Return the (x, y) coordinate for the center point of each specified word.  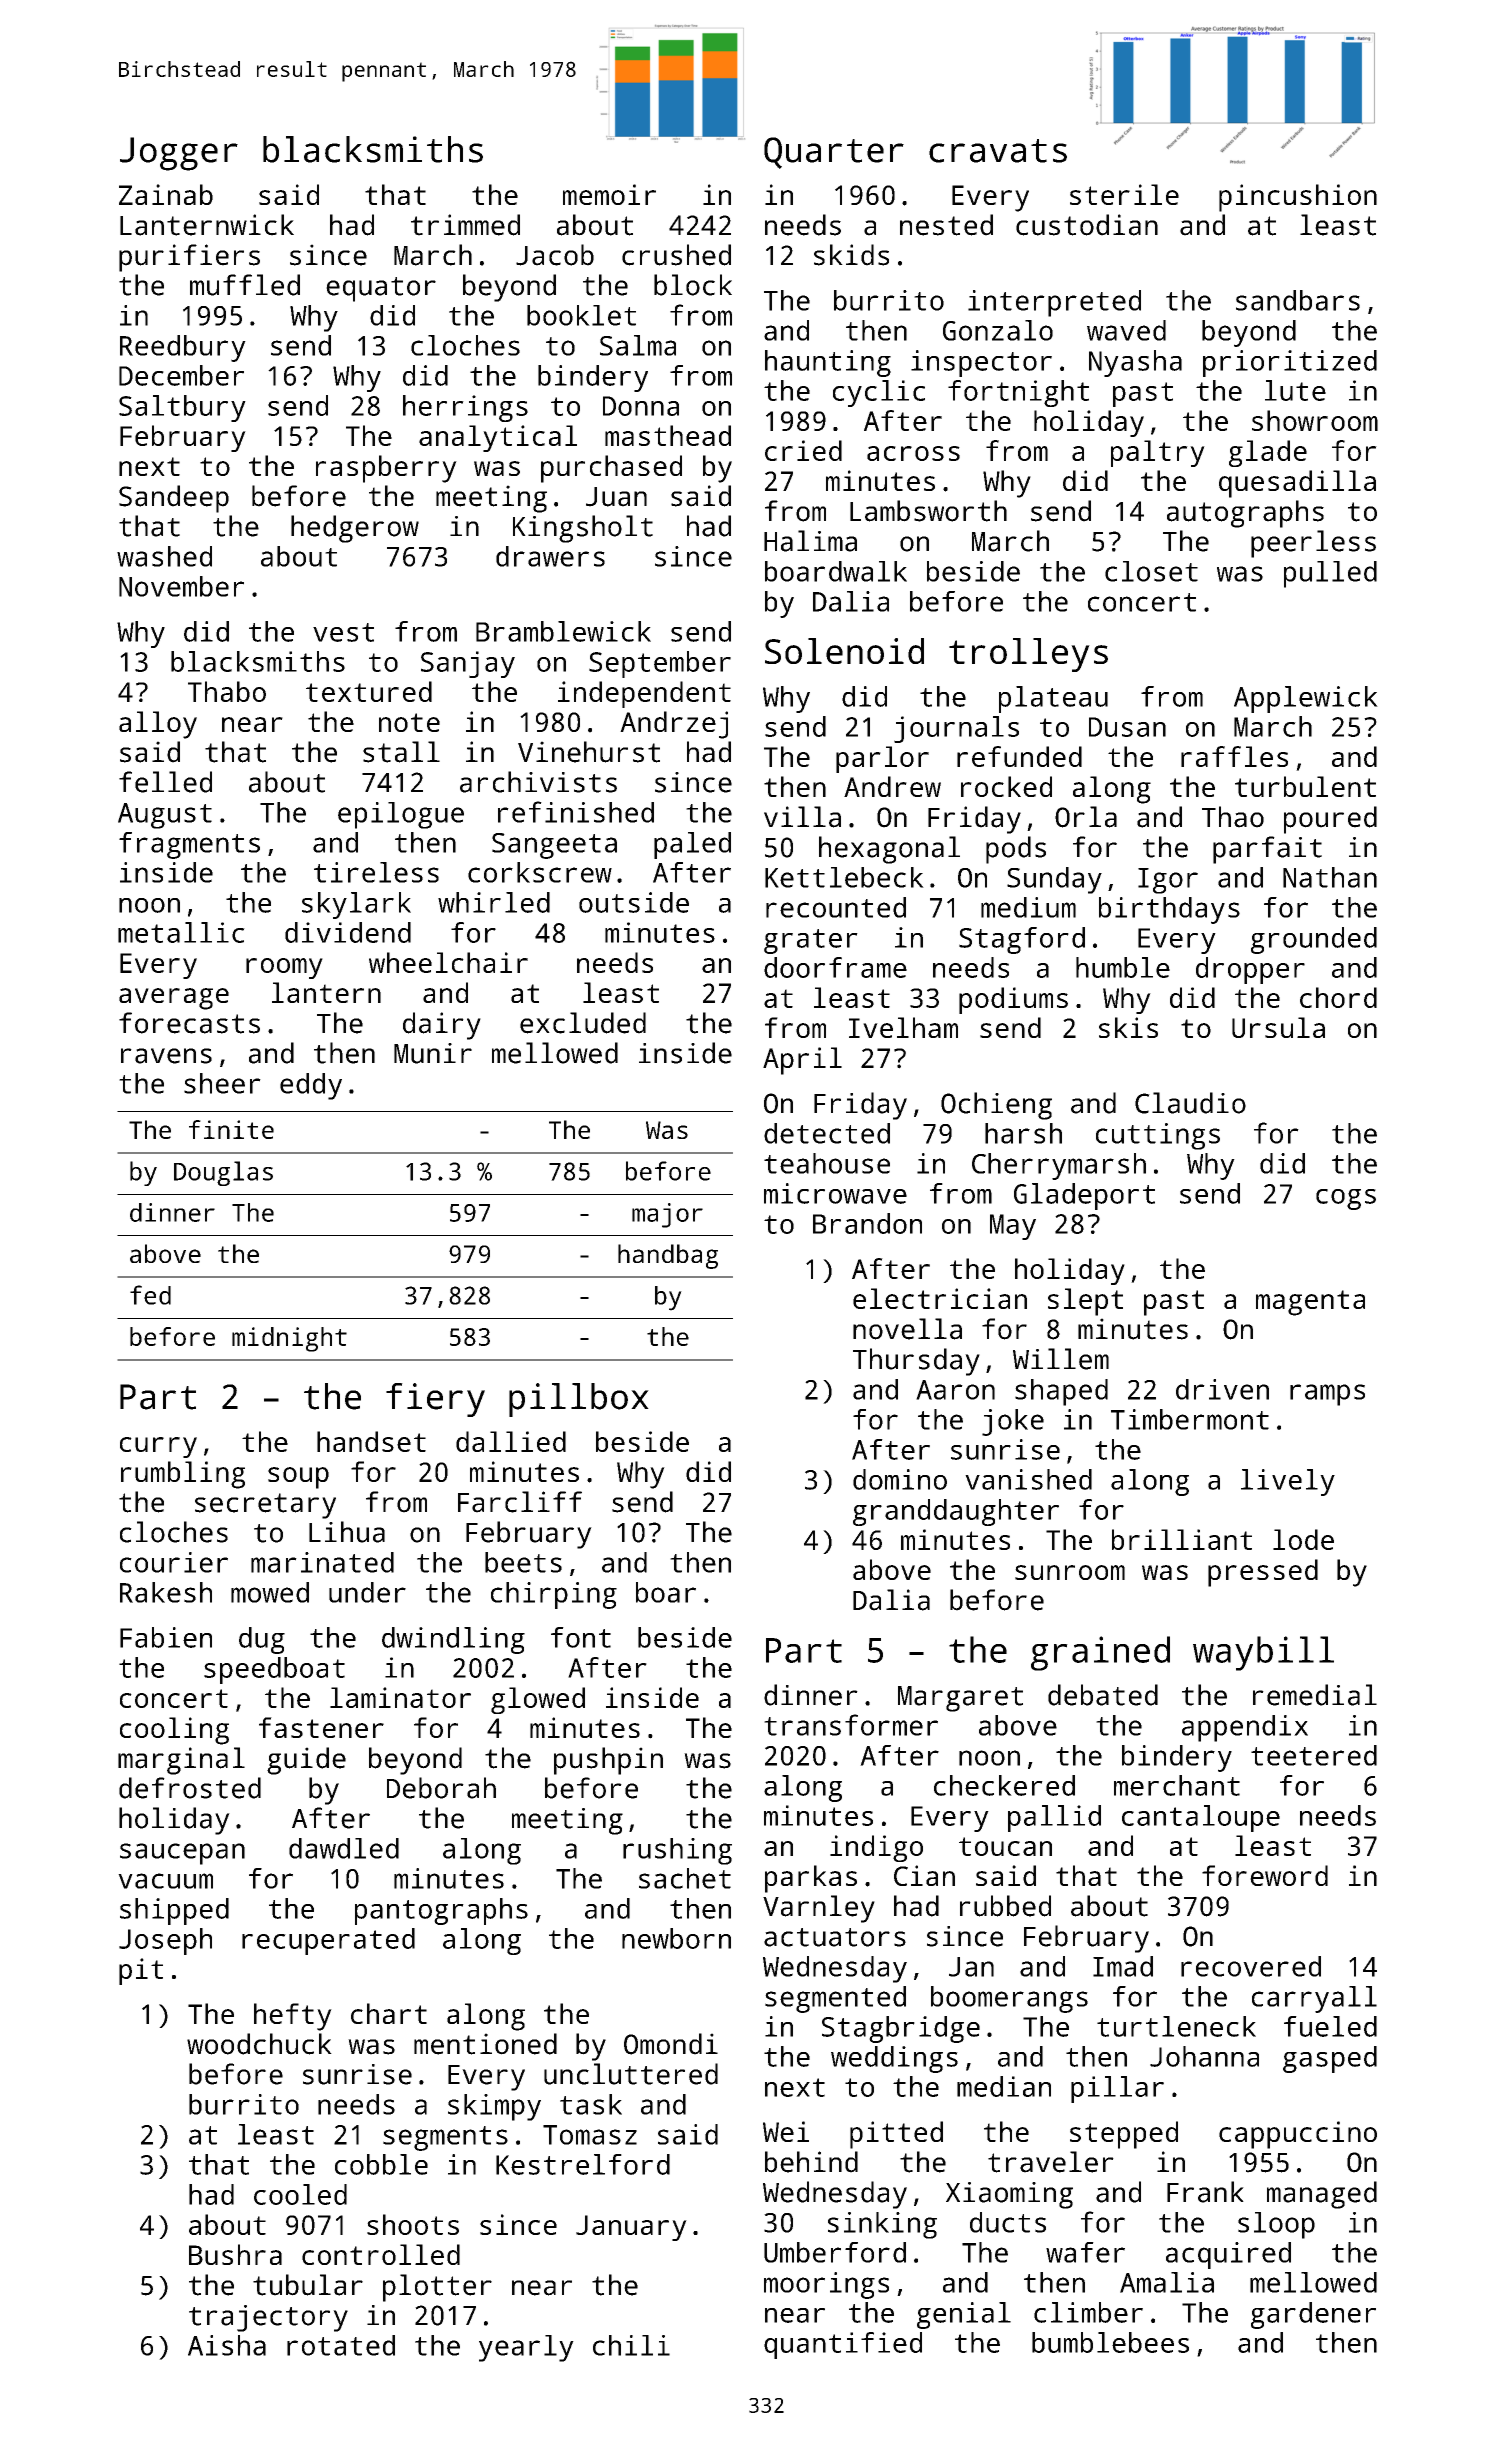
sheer (222, 1083)
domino (900, 1479)
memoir (609, 194)
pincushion (1298, 198)
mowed (270, 1592)
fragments (189, 845)
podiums (1013, 1000)
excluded (583, 1023)
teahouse (827, 1163)
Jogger (179, 154)
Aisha (227, 2345)
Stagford (1022, 940)
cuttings (1158, 1136)
